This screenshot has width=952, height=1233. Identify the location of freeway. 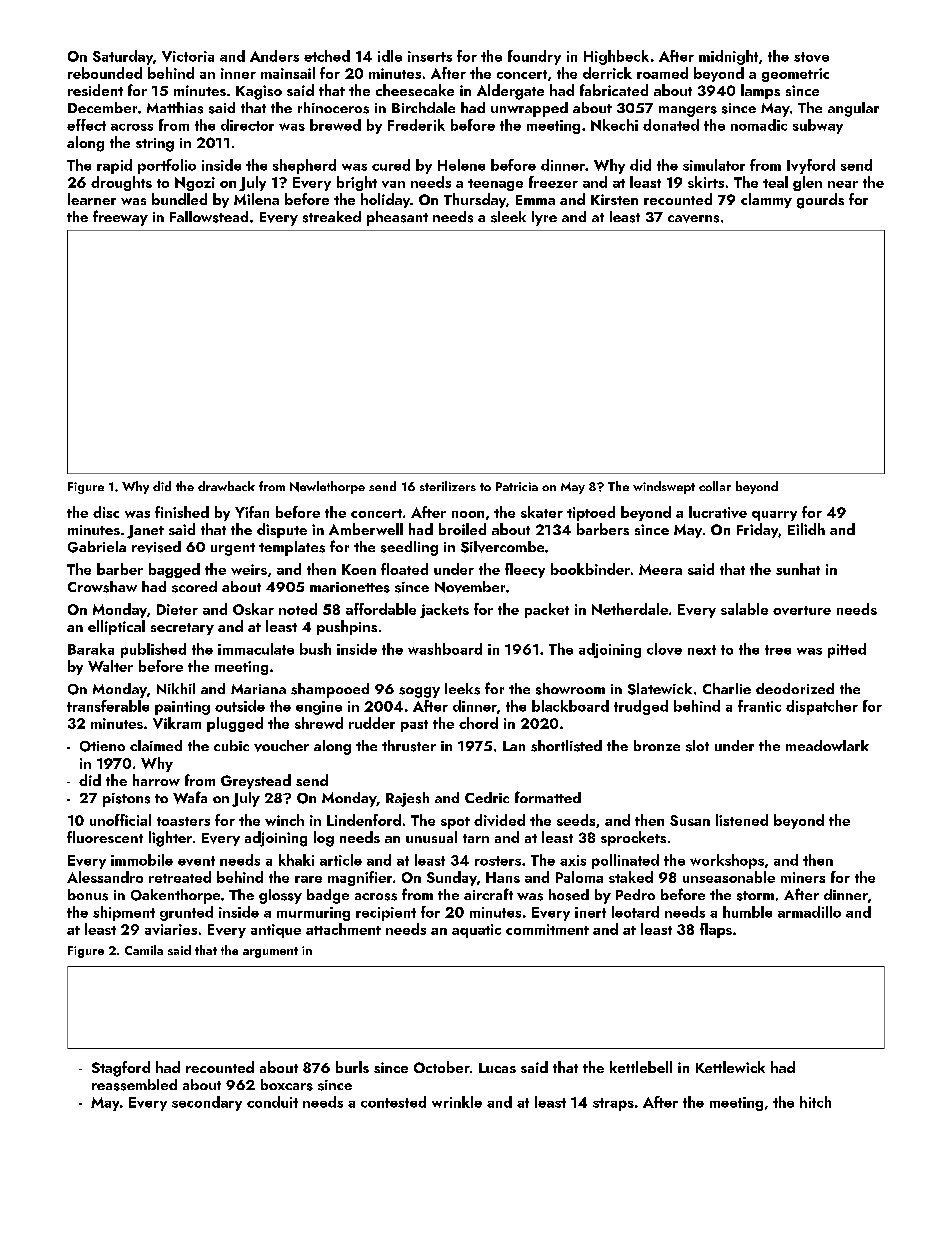
(120, 218).
